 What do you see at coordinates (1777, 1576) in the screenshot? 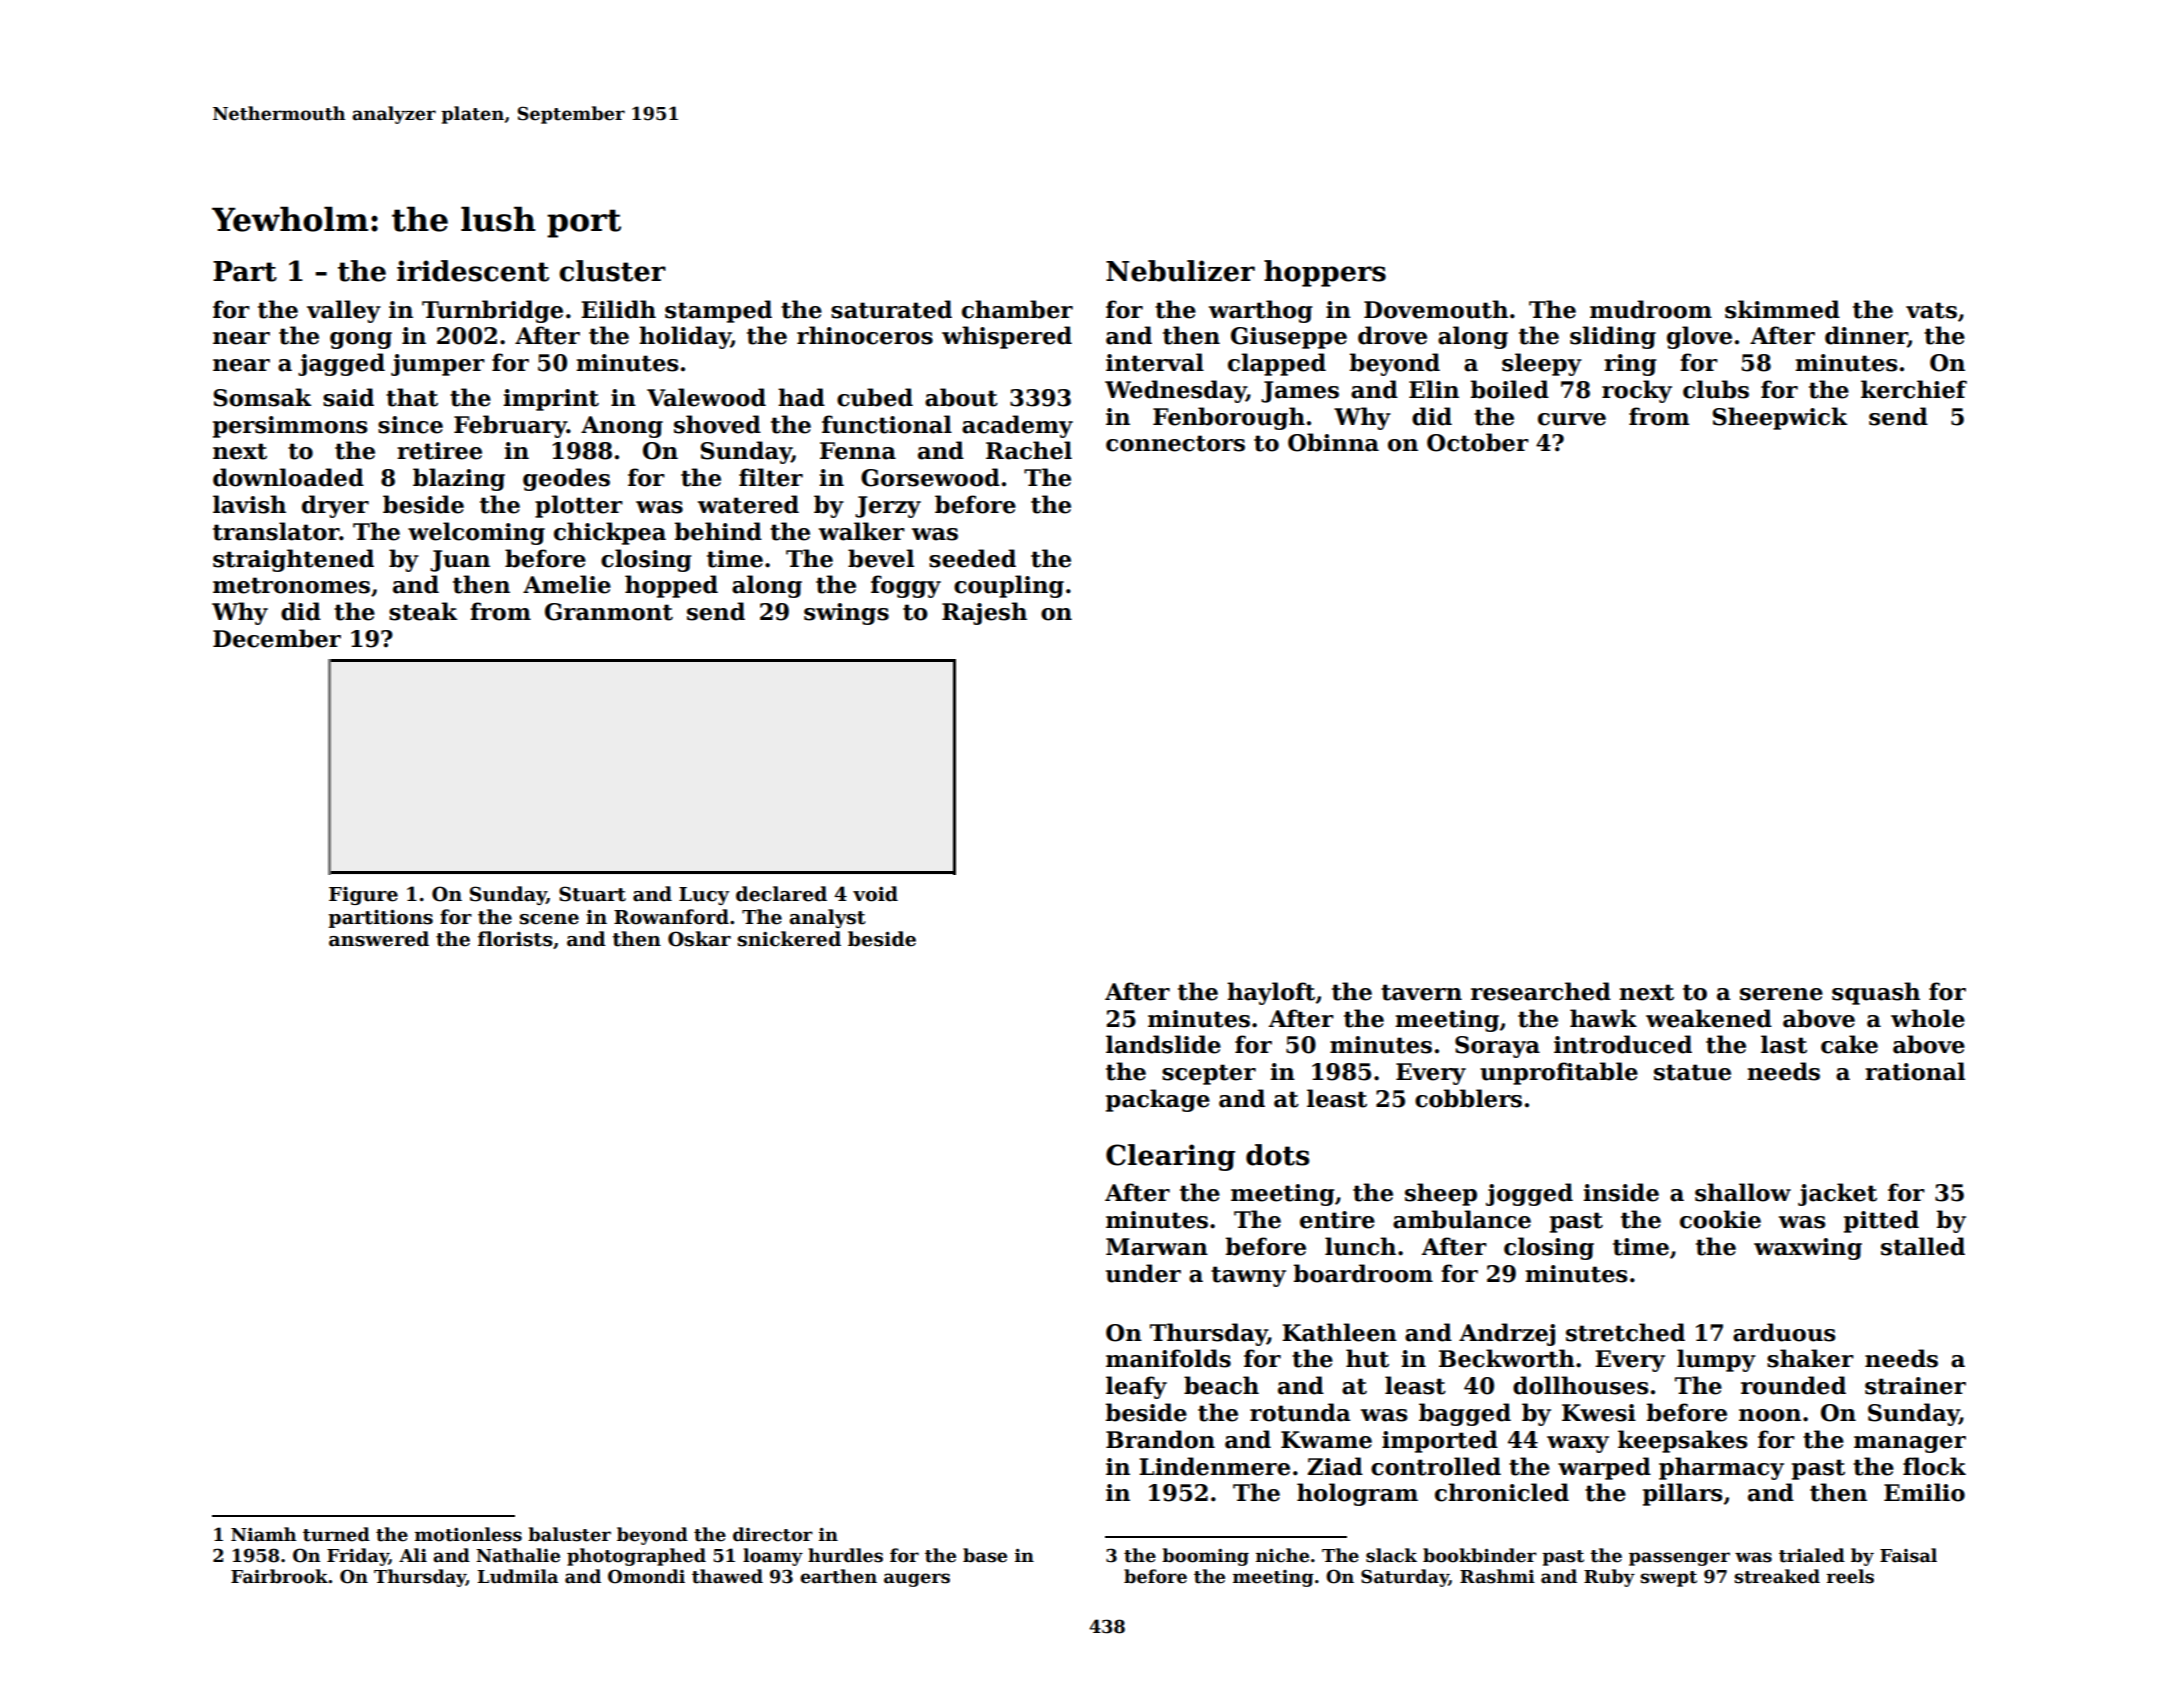
I see `streaked` at bounding box center [1777, 1576].
